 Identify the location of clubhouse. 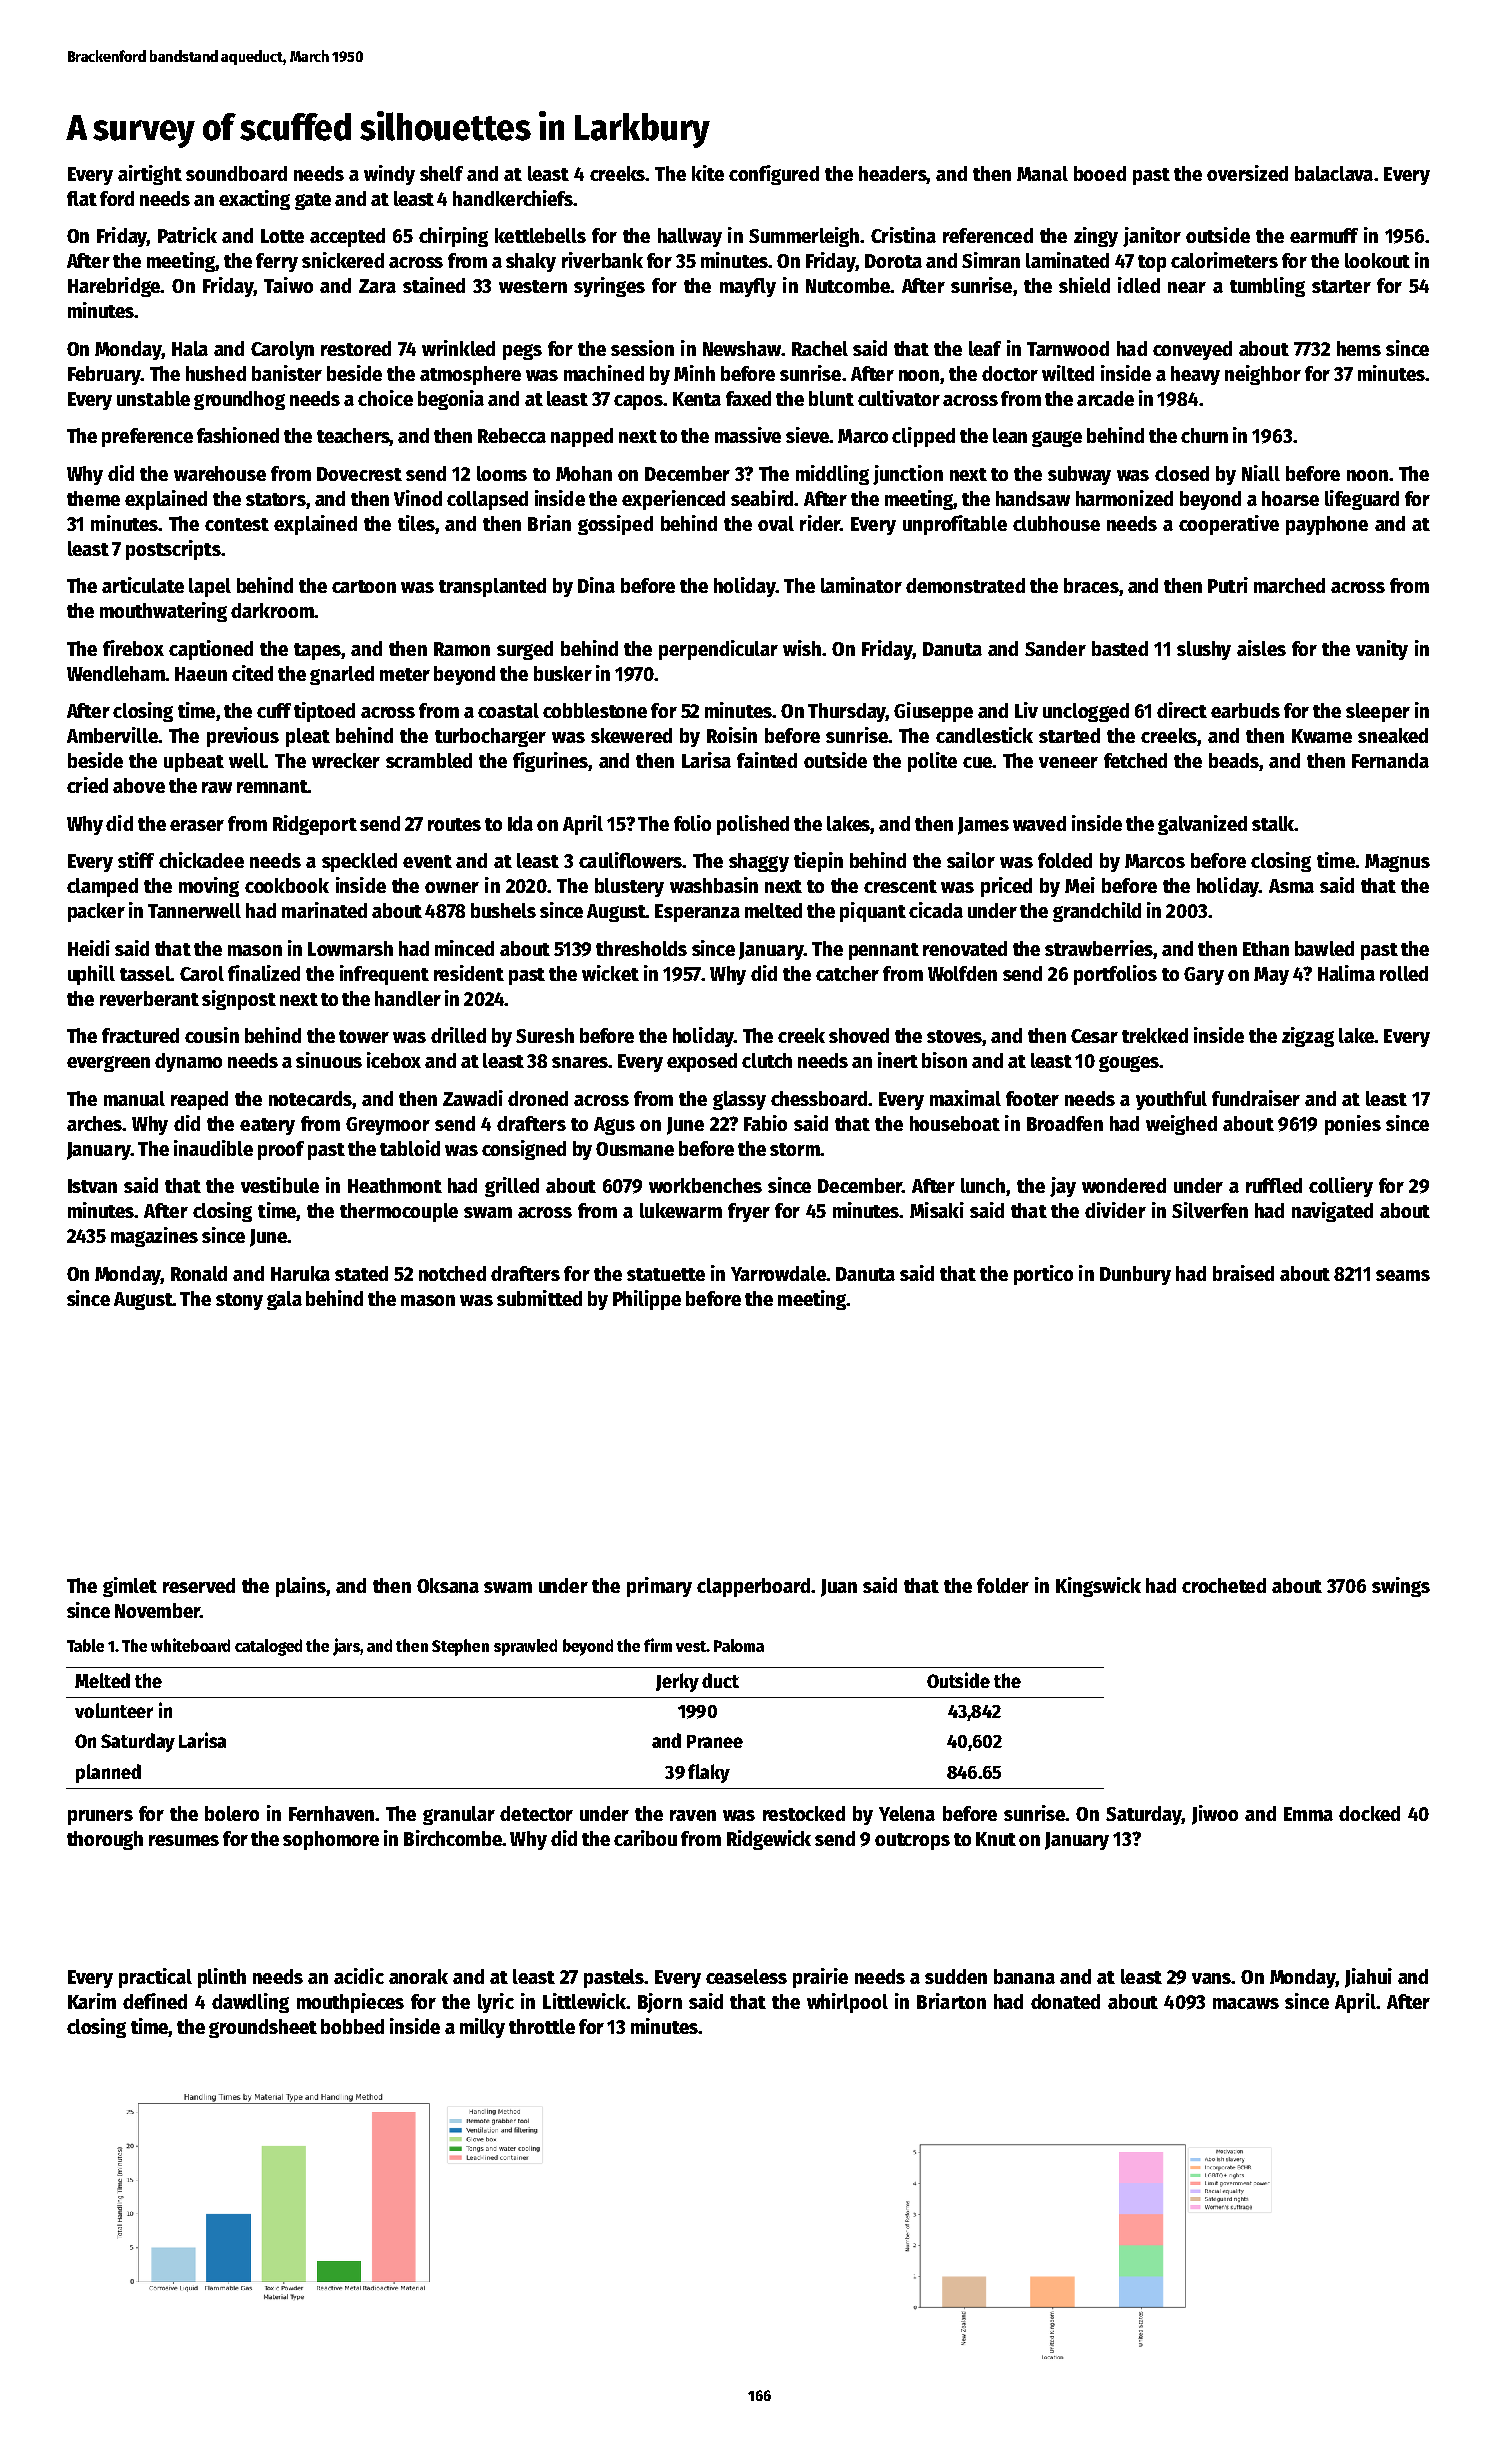
(1056, 523).
